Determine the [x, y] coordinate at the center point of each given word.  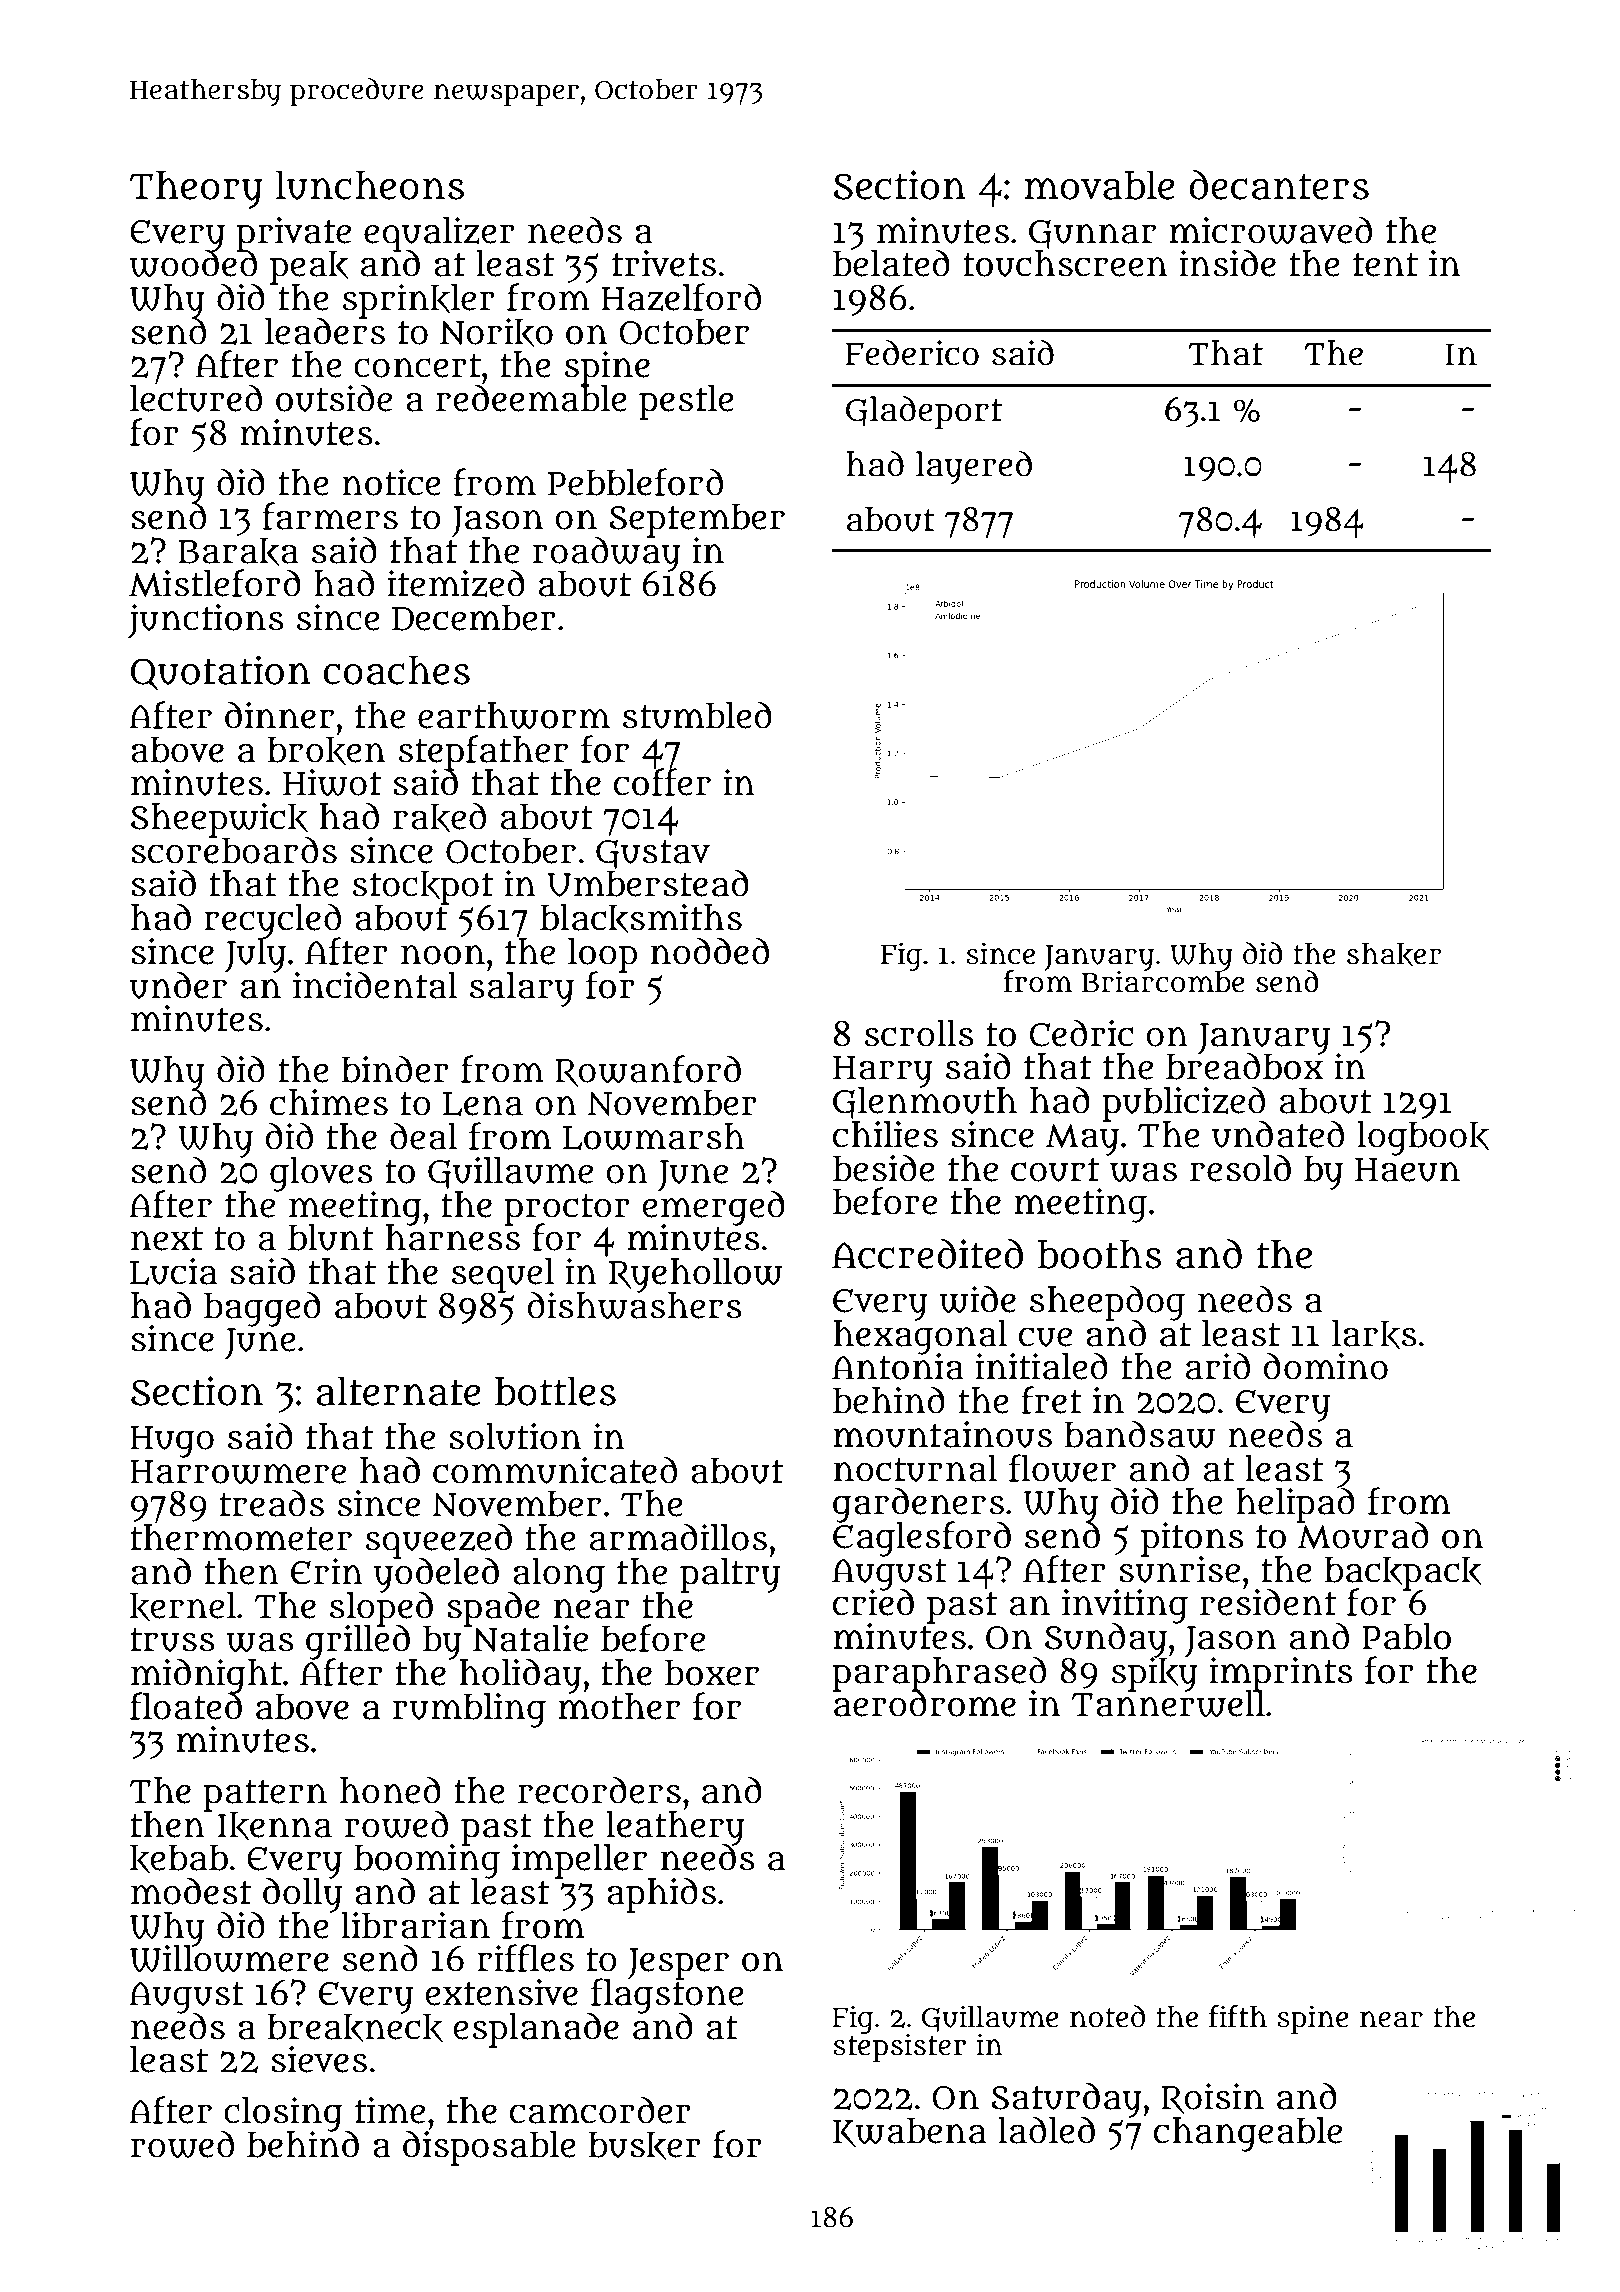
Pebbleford [635, 482]
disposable [489, 2148]
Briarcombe [1163, 982]
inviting [1125, 1606]
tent [1385, 265]
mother [619, 1706]
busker [645, 2145]
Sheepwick [219, 820]
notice [391, 482]
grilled [358, 1642]
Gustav [653, 854]
